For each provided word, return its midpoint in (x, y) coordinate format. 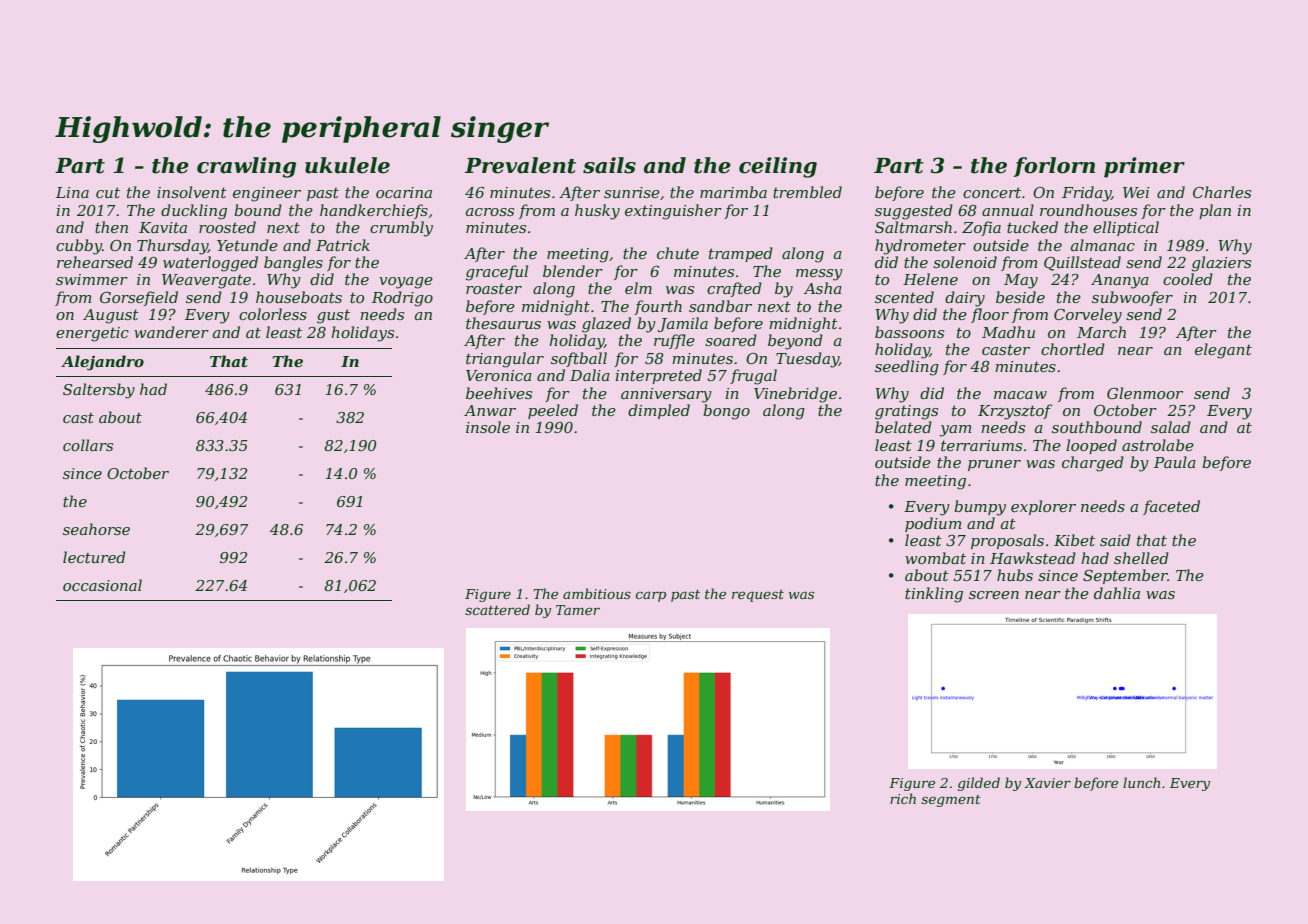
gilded (979, 784)
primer (1144, 167)
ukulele (347, 165)
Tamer (578, 610)
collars (88, 445)
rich (903, 798)
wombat (935, 558)
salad (1171, 427)
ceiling (778, 167)
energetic (92, 334)
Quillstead (1082, 263)
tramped (741, 254)
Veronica (499, 375)
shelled (1141, 558)
